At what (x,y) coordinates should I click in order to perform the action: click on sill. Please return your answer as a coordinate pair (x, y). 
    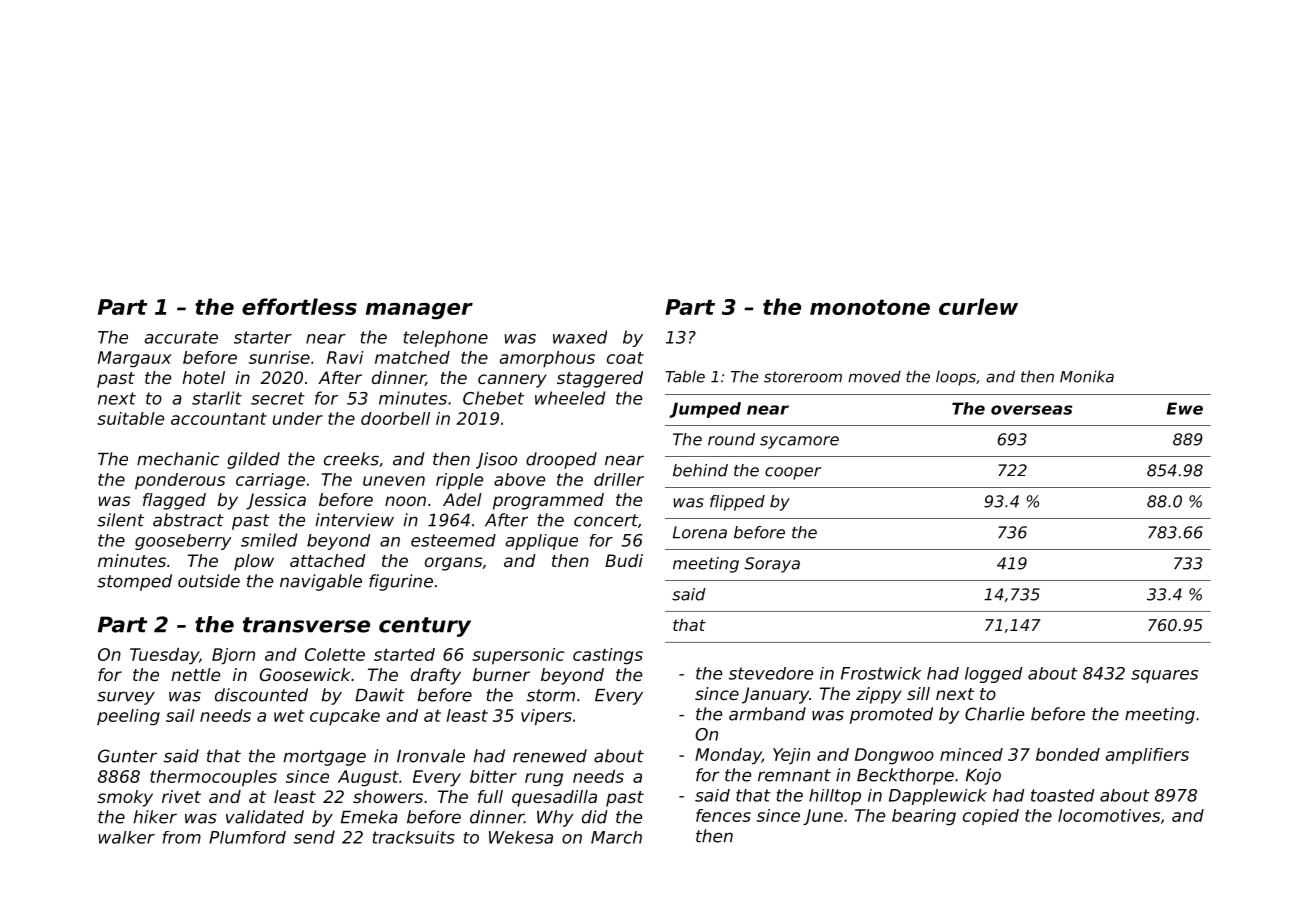
    Looking at the image, I should click on (918, 693).
